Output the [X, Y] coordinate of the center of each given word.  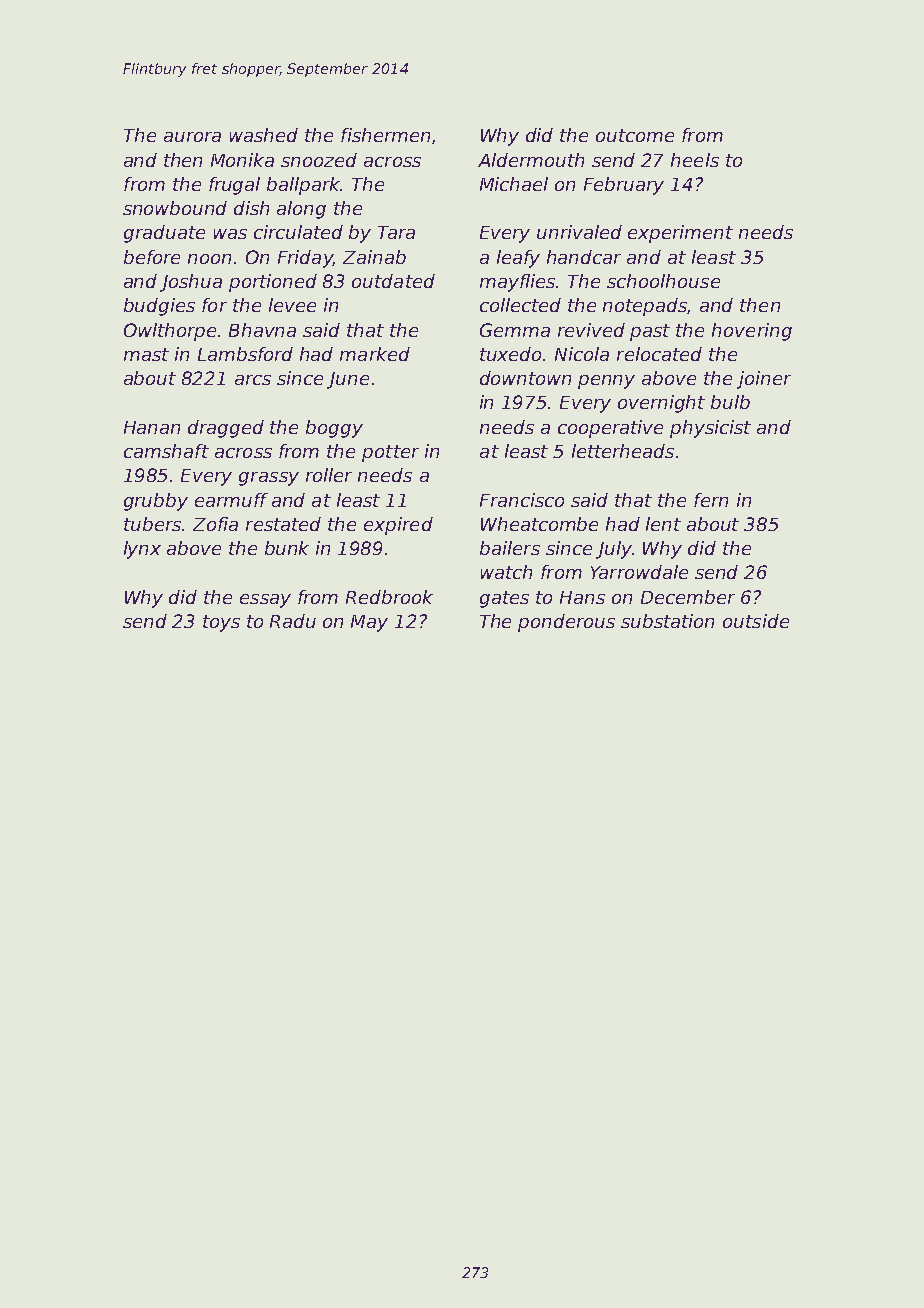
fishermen [385, 135]
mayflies [518, 283]
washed [264, 135]
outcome [635, 135]
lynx [142, 550]
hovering [752, 332]
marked [375, 354]
